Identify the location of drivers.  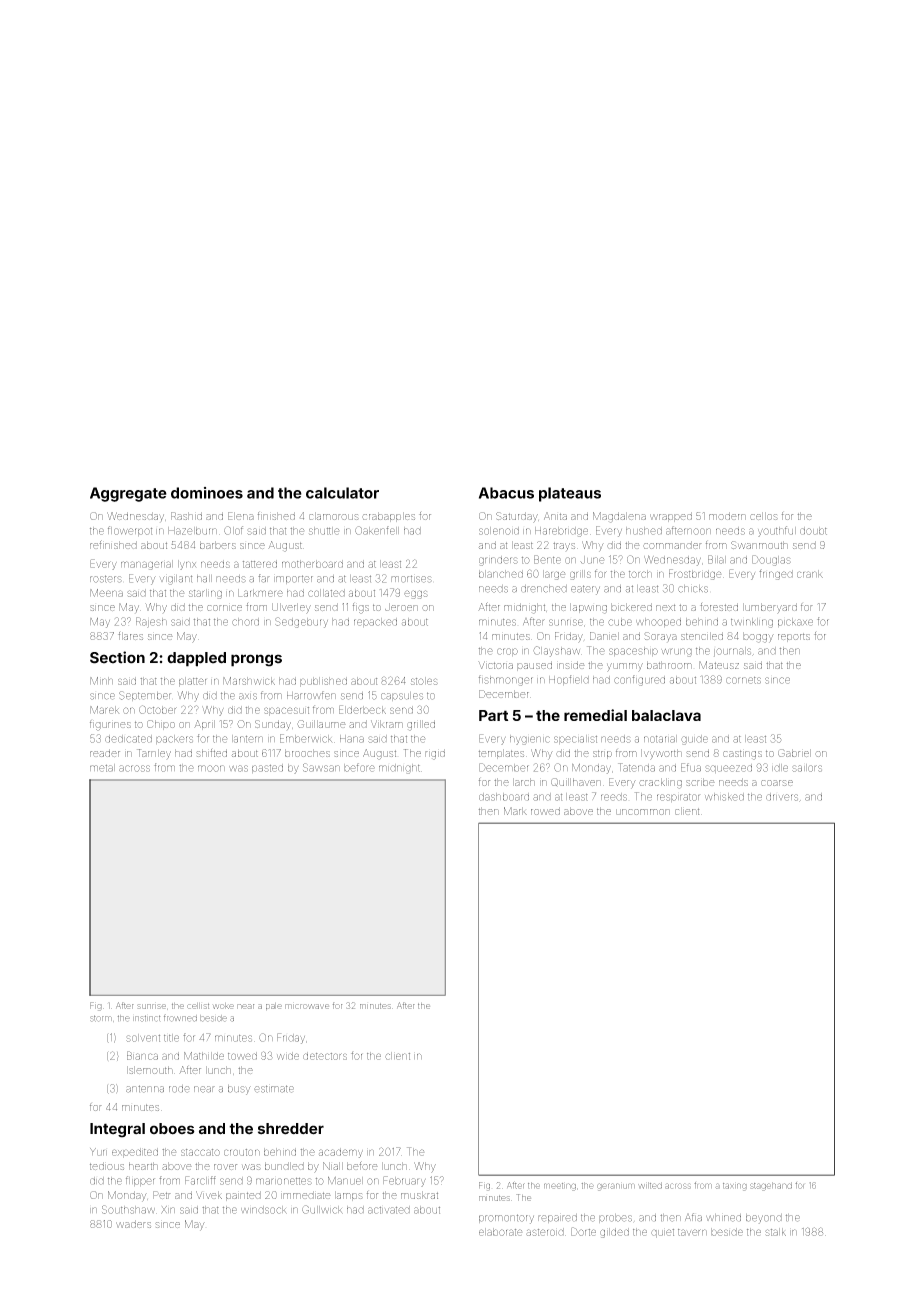
(782, 797).
